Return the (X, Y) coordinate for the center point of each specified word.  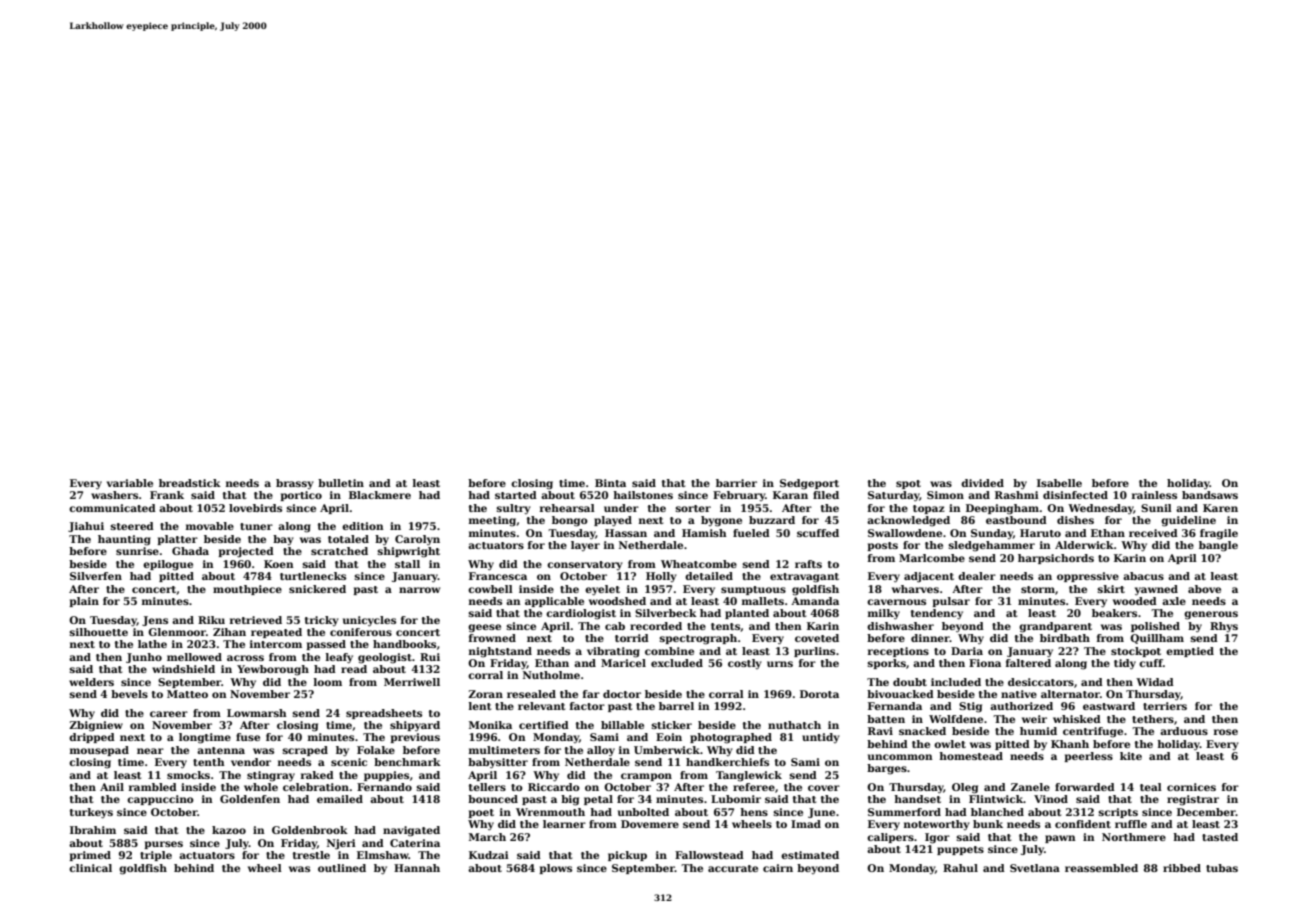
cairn (778, 868)
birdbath (1065, 638)
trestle (311, 855)
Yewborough (273, 670)
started (516, 495)
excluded (677, 663)
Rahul (960, 868)
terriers (1165, 706)
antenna (221, 750)
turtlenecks (313, 576)
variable (130, 483)
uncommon (900, 757)
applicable (554, 602)
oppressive (1088, 577)
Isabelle (1059, 483)
